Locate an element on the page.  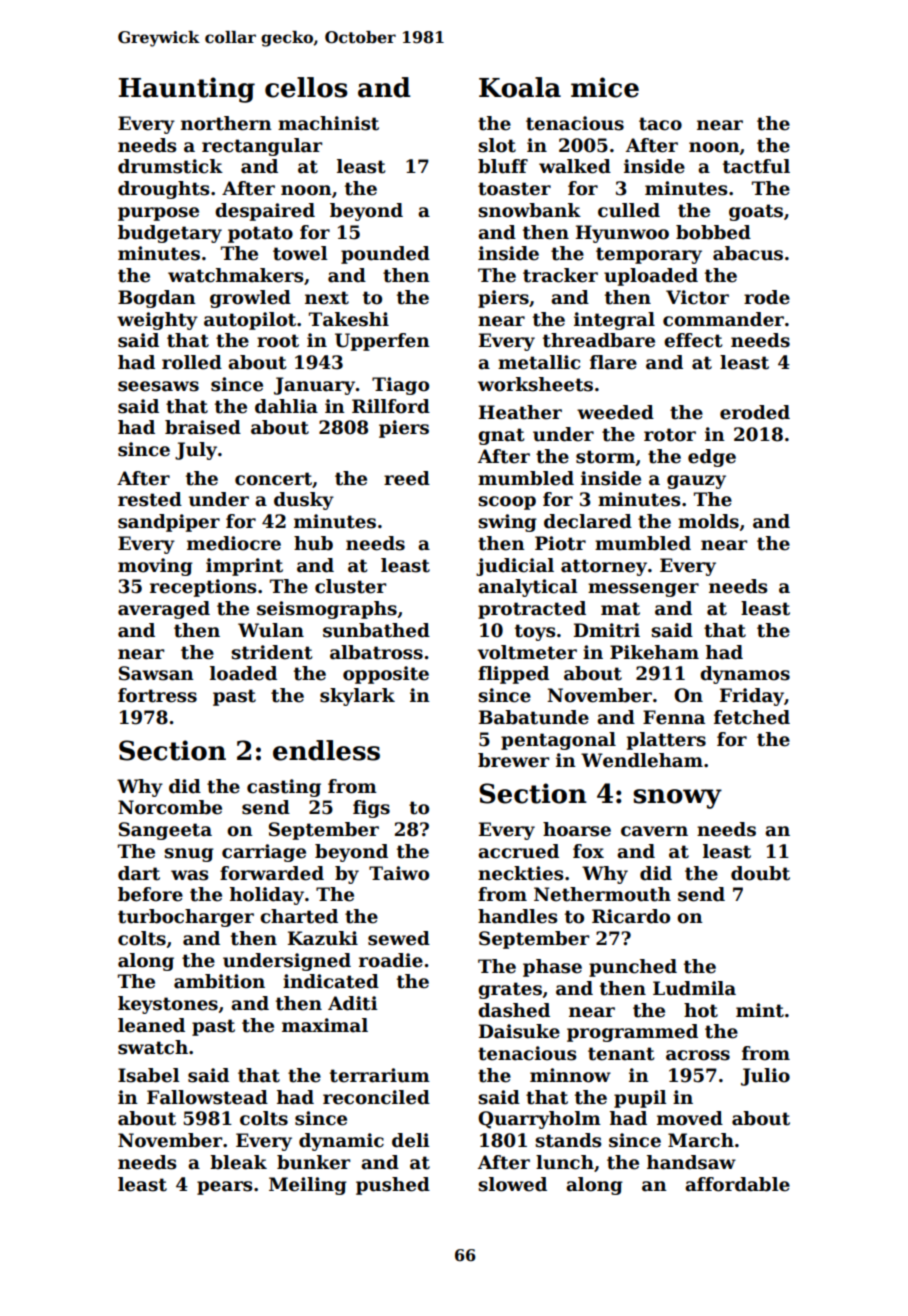
pears is located at coordinates (225, 1188).
